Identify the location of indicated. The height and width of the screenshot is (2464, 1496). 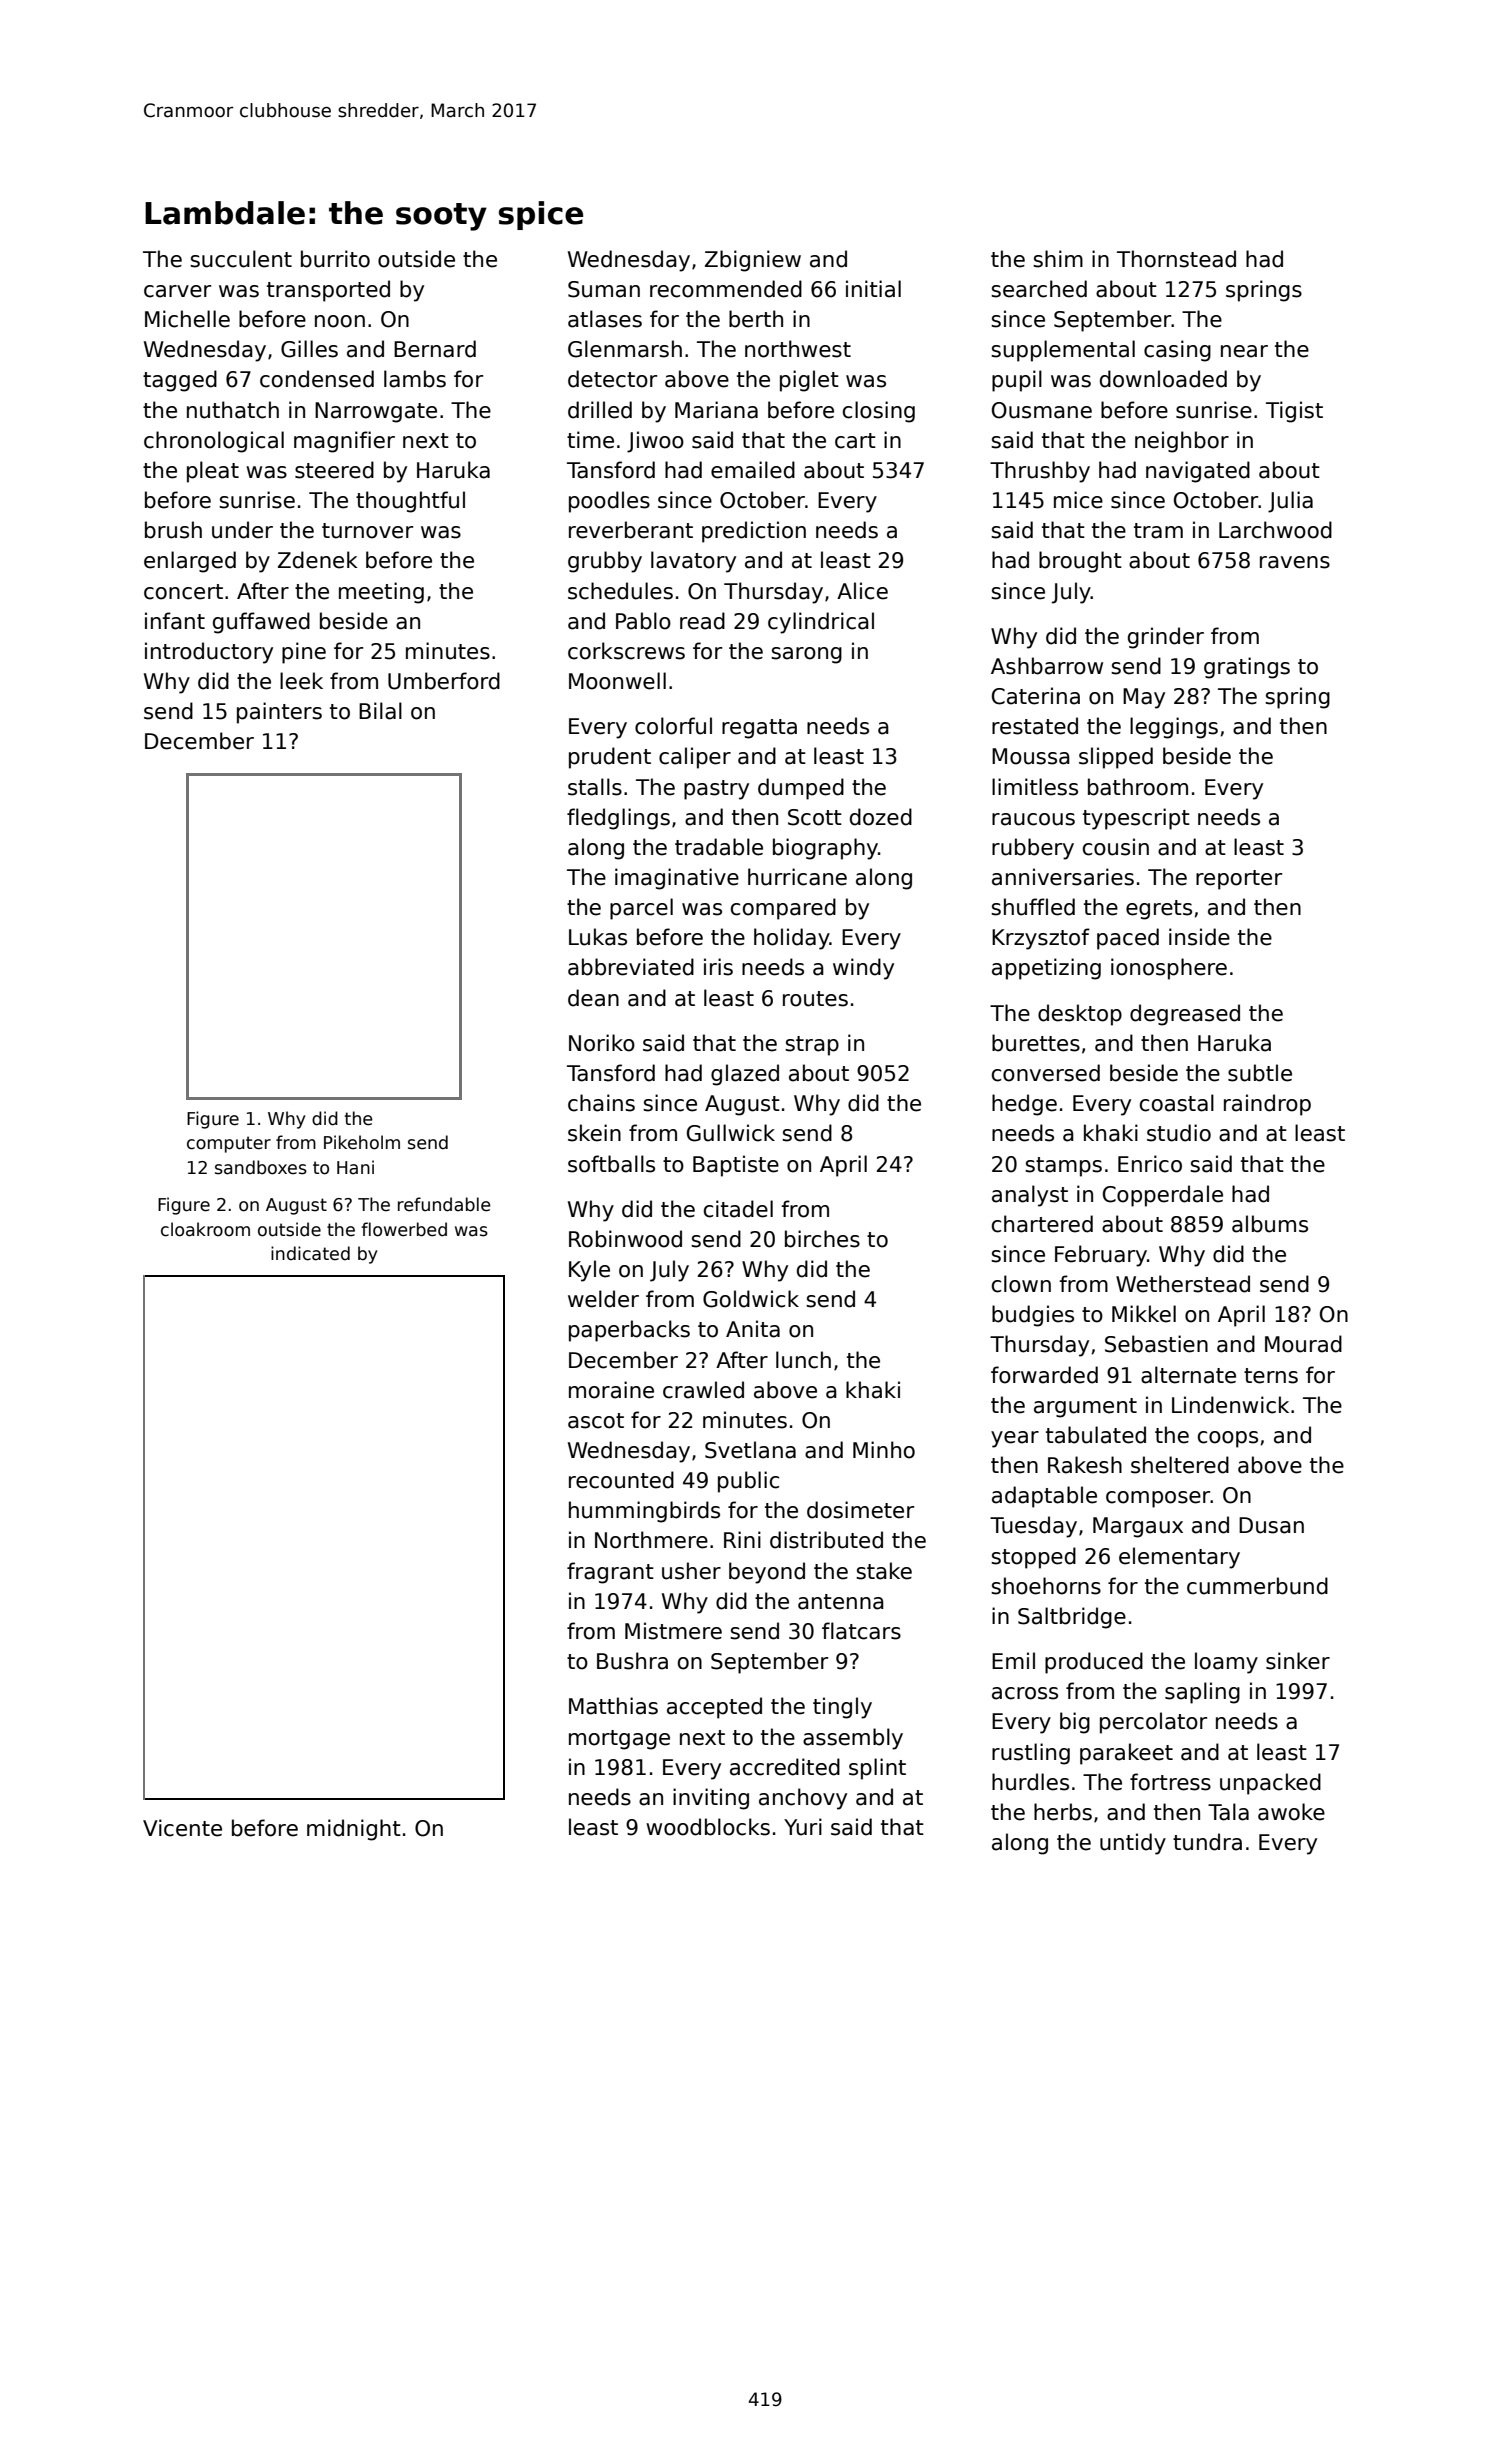
(310, 1253).
